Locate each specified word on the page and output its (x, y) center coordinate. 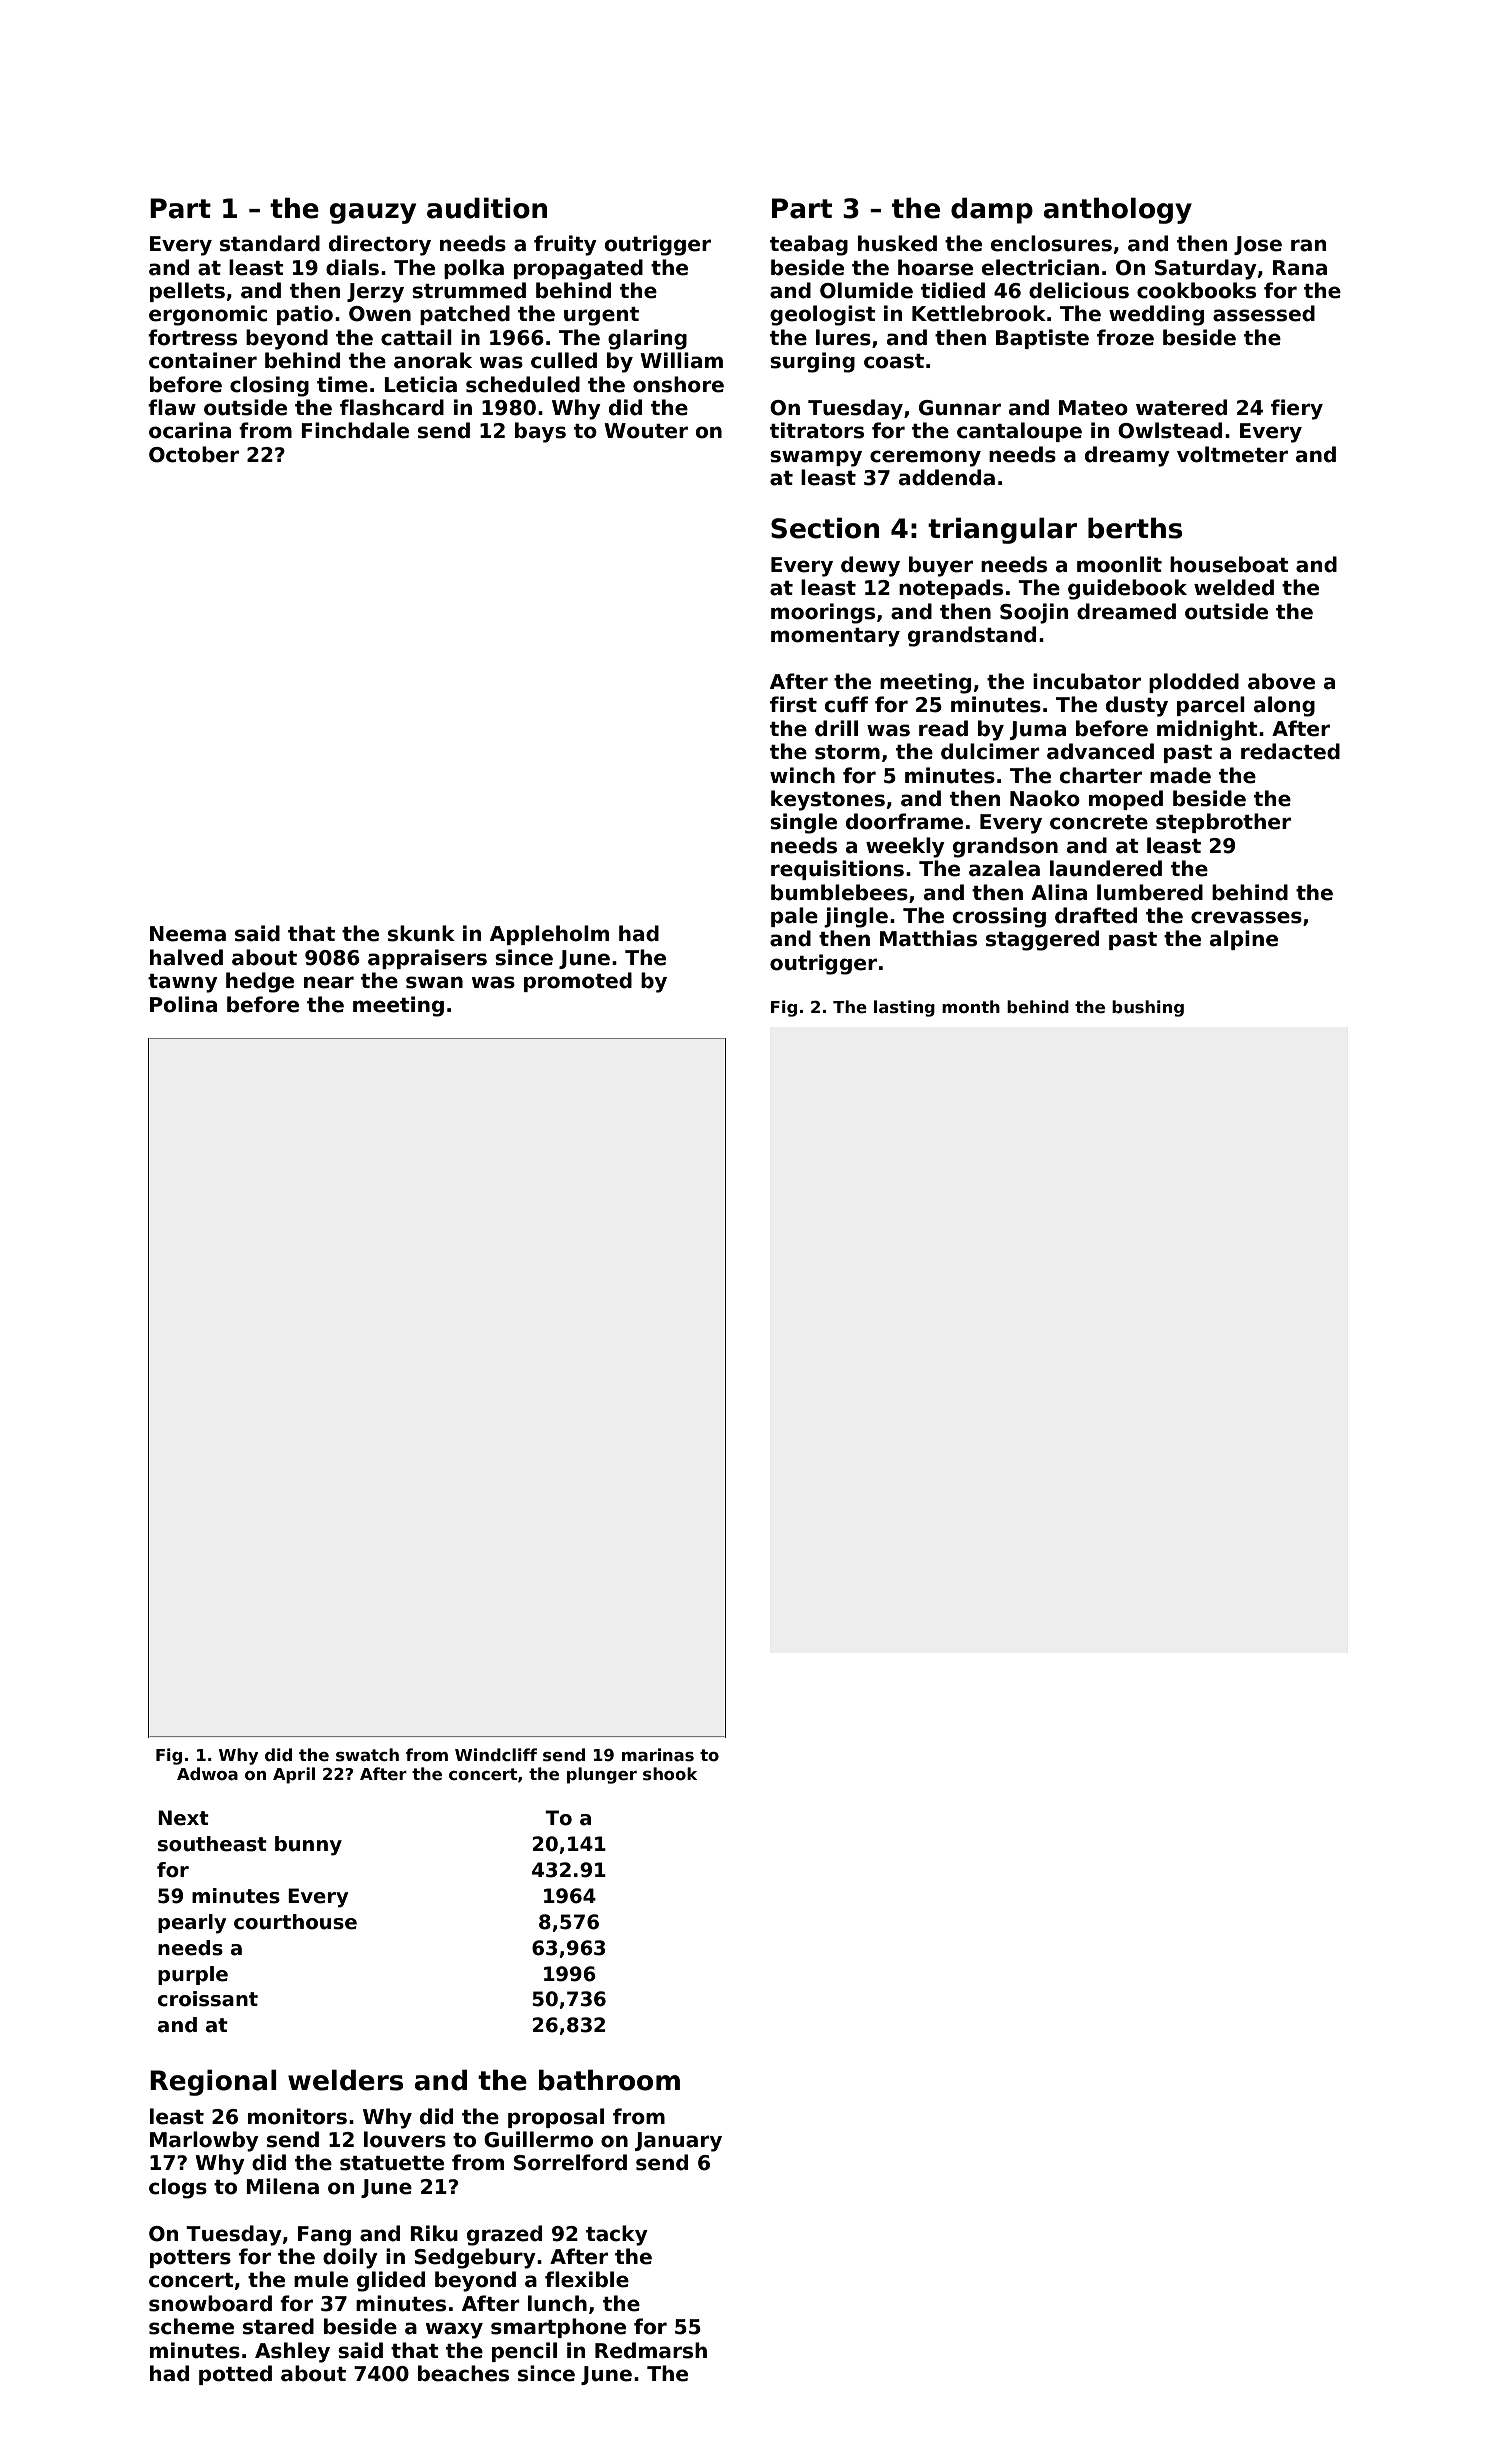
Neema (188, 934)
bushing (1148, 1008)
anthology (1117, 210)
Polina (183, 1004)
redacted (1290, 751)
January (678, 2142)
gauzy (373, 213)
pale (794, 917)
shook (670, 1774)
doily (350, 2258)
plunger (602, 1775)
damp (992, 210)
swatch (367, 1755)
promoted (578, 982)
